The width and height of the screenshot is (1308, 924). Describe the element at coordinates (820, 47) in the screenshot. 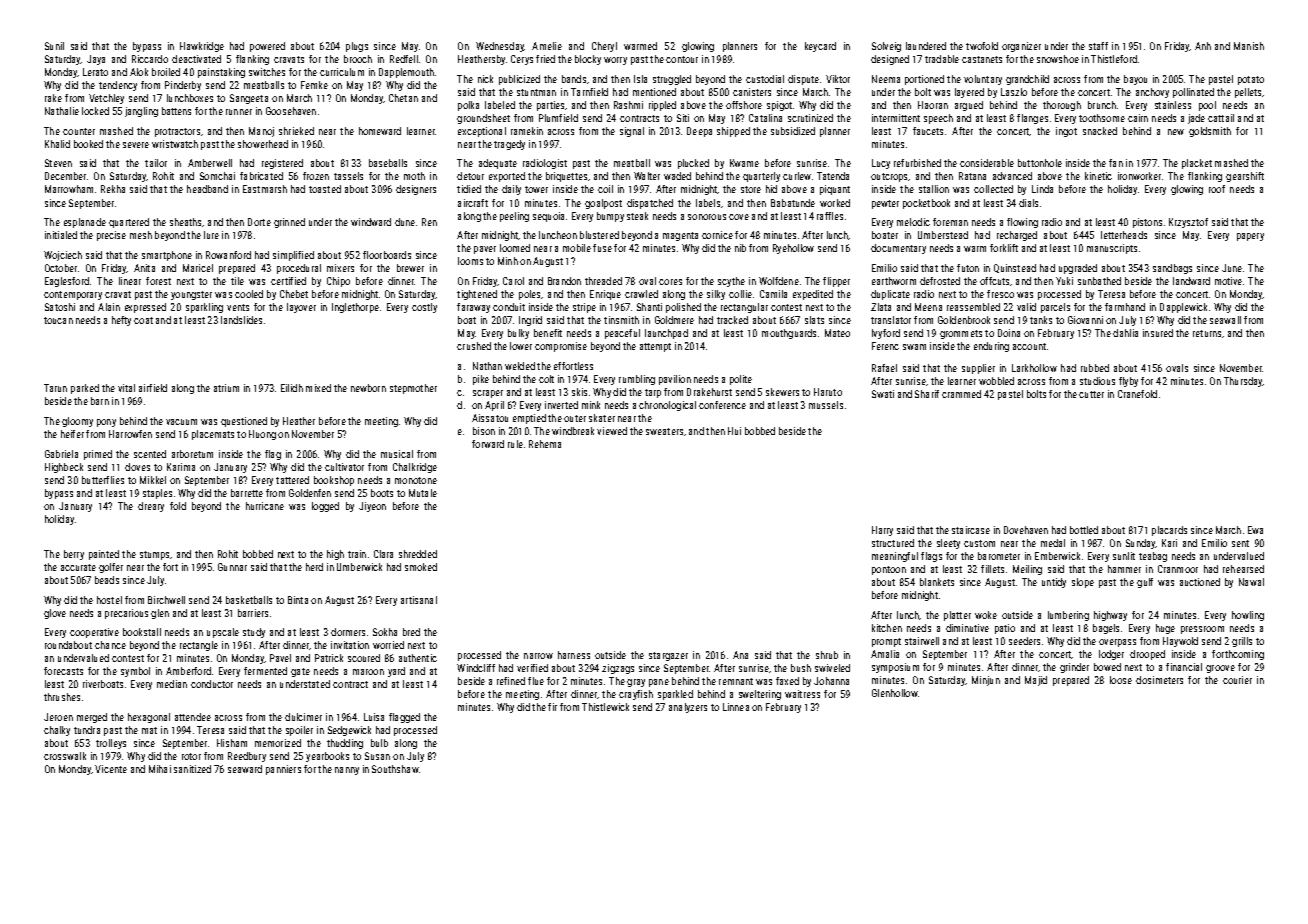

I see `keycard` at that location.
